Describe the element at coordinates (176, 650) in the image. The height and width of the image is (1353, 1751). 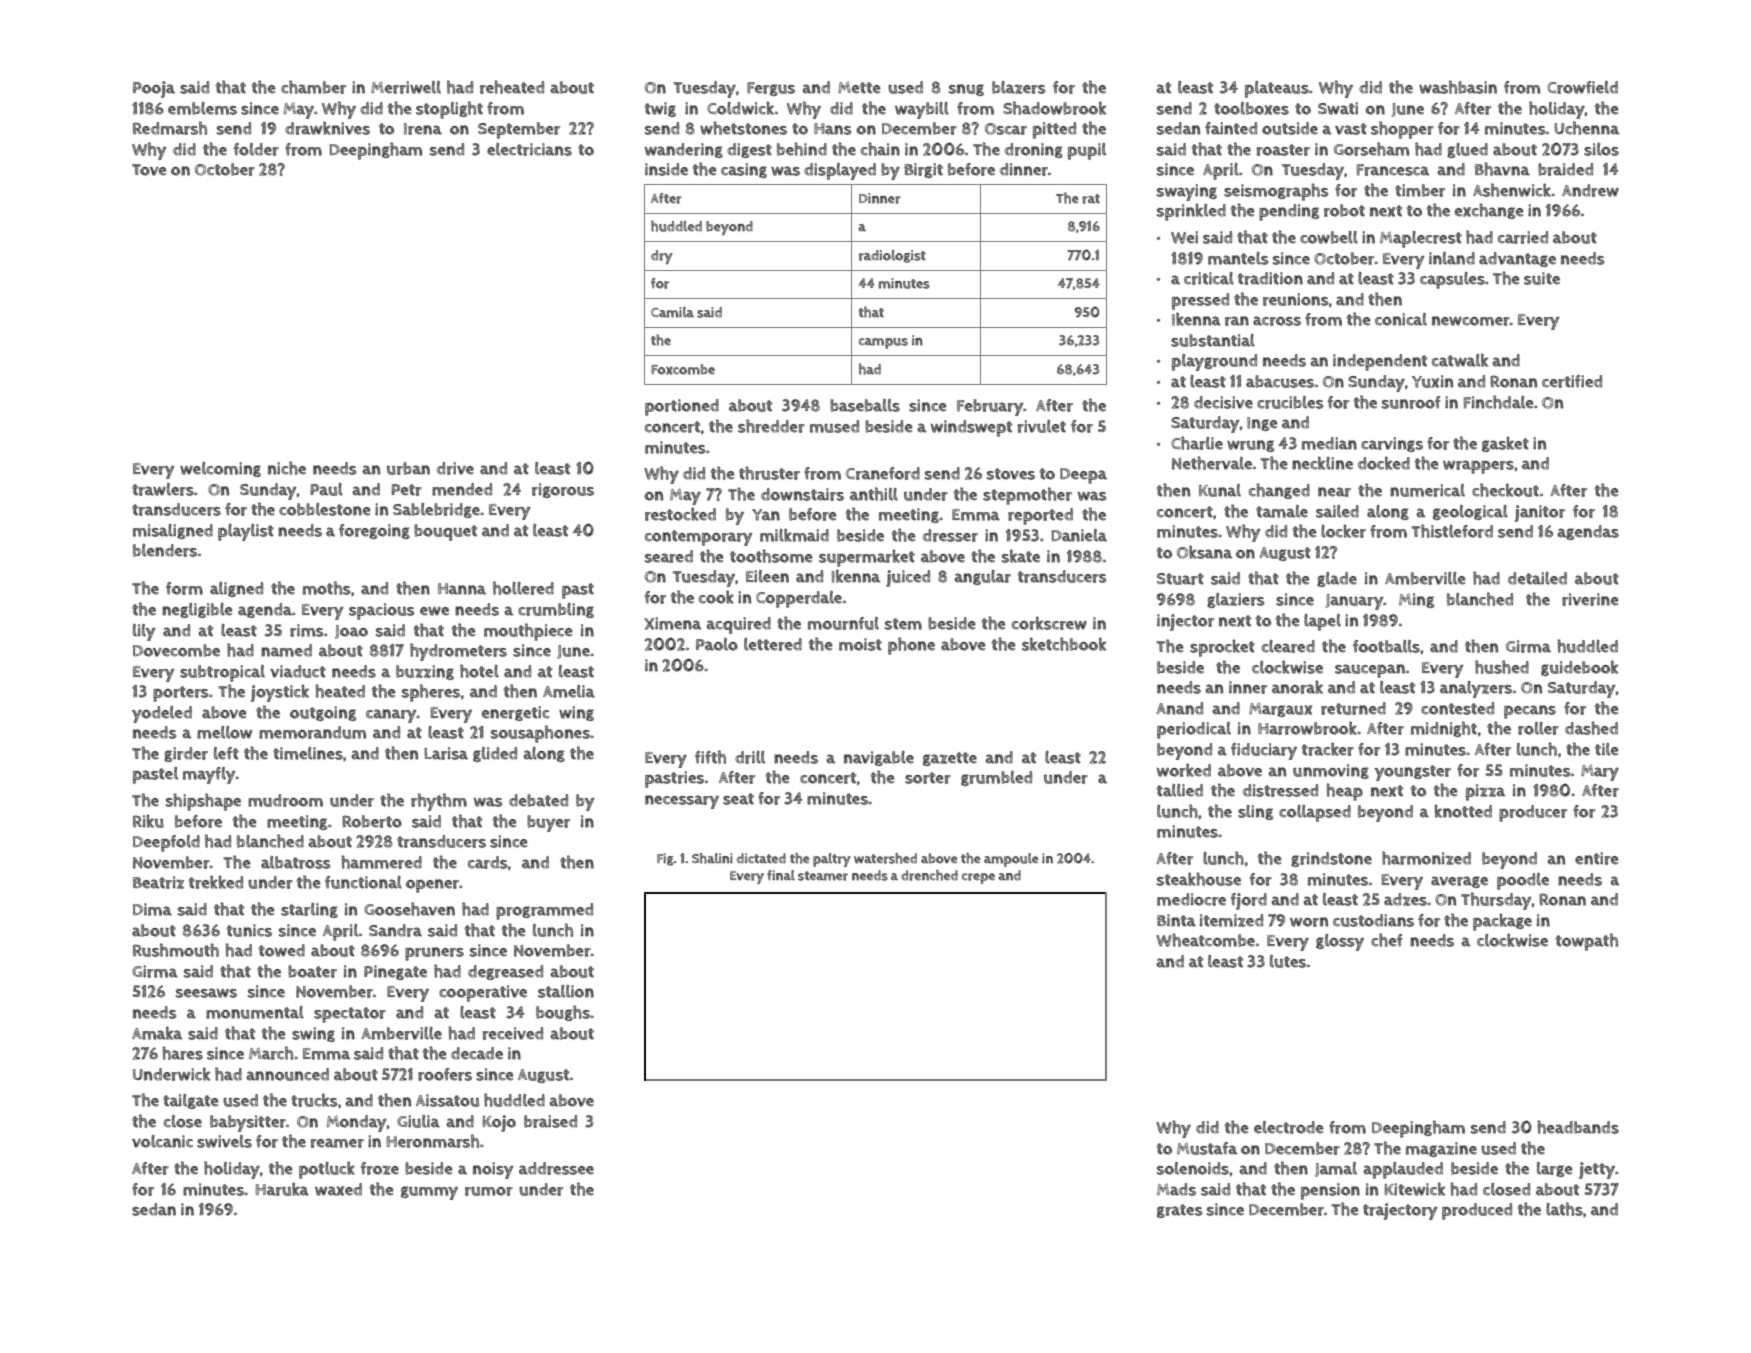
I see `Dovecombe` at that location.
